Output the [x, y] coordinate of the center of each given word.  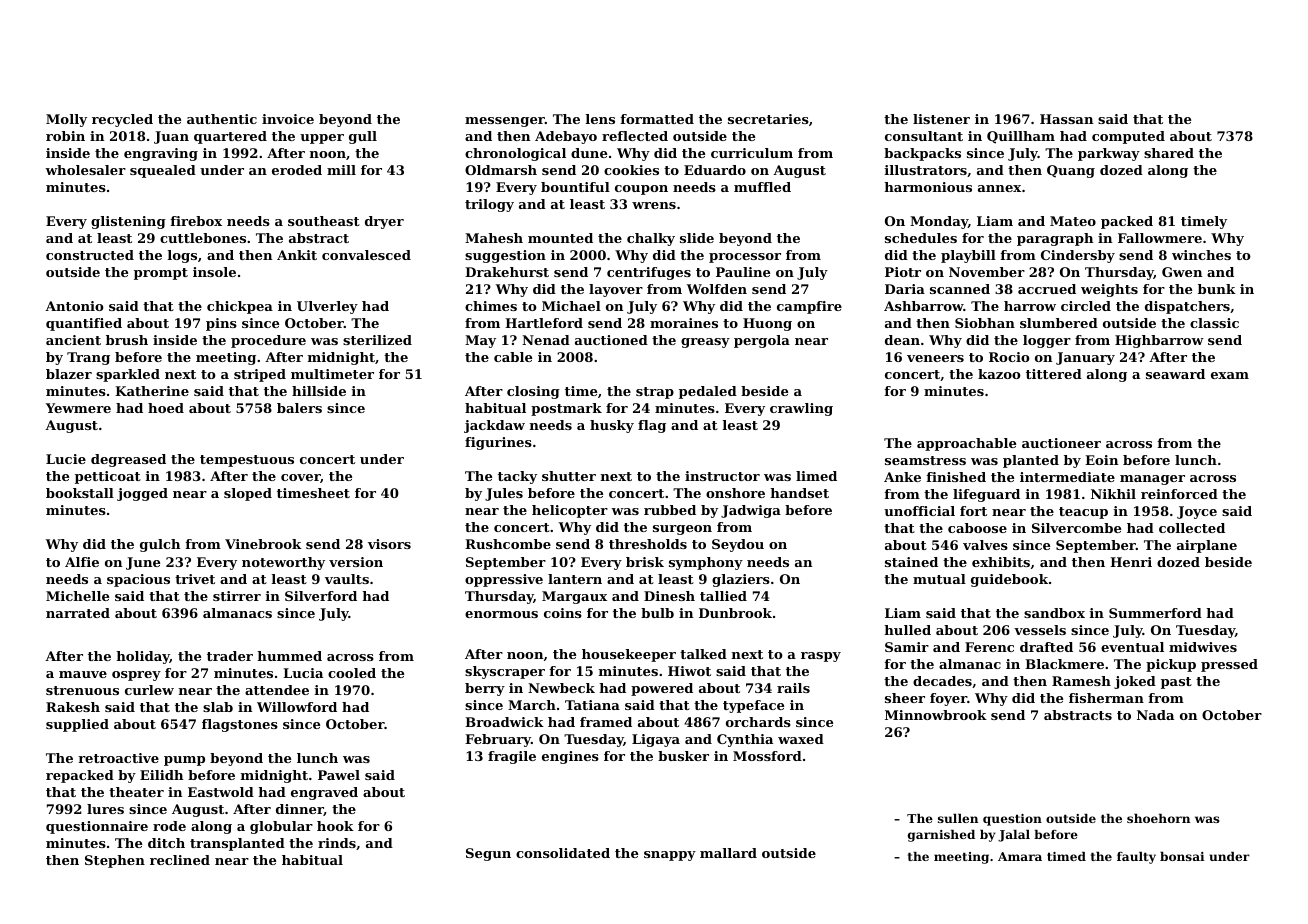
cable [513, 357]
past [1176, 683]
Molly [66, 120]
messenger [505, 122]
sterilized [377, 340]
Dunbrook [735, 613]
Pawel [339, 775]
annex [999, 188]
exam [1230, 375]
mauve [83, 674]
